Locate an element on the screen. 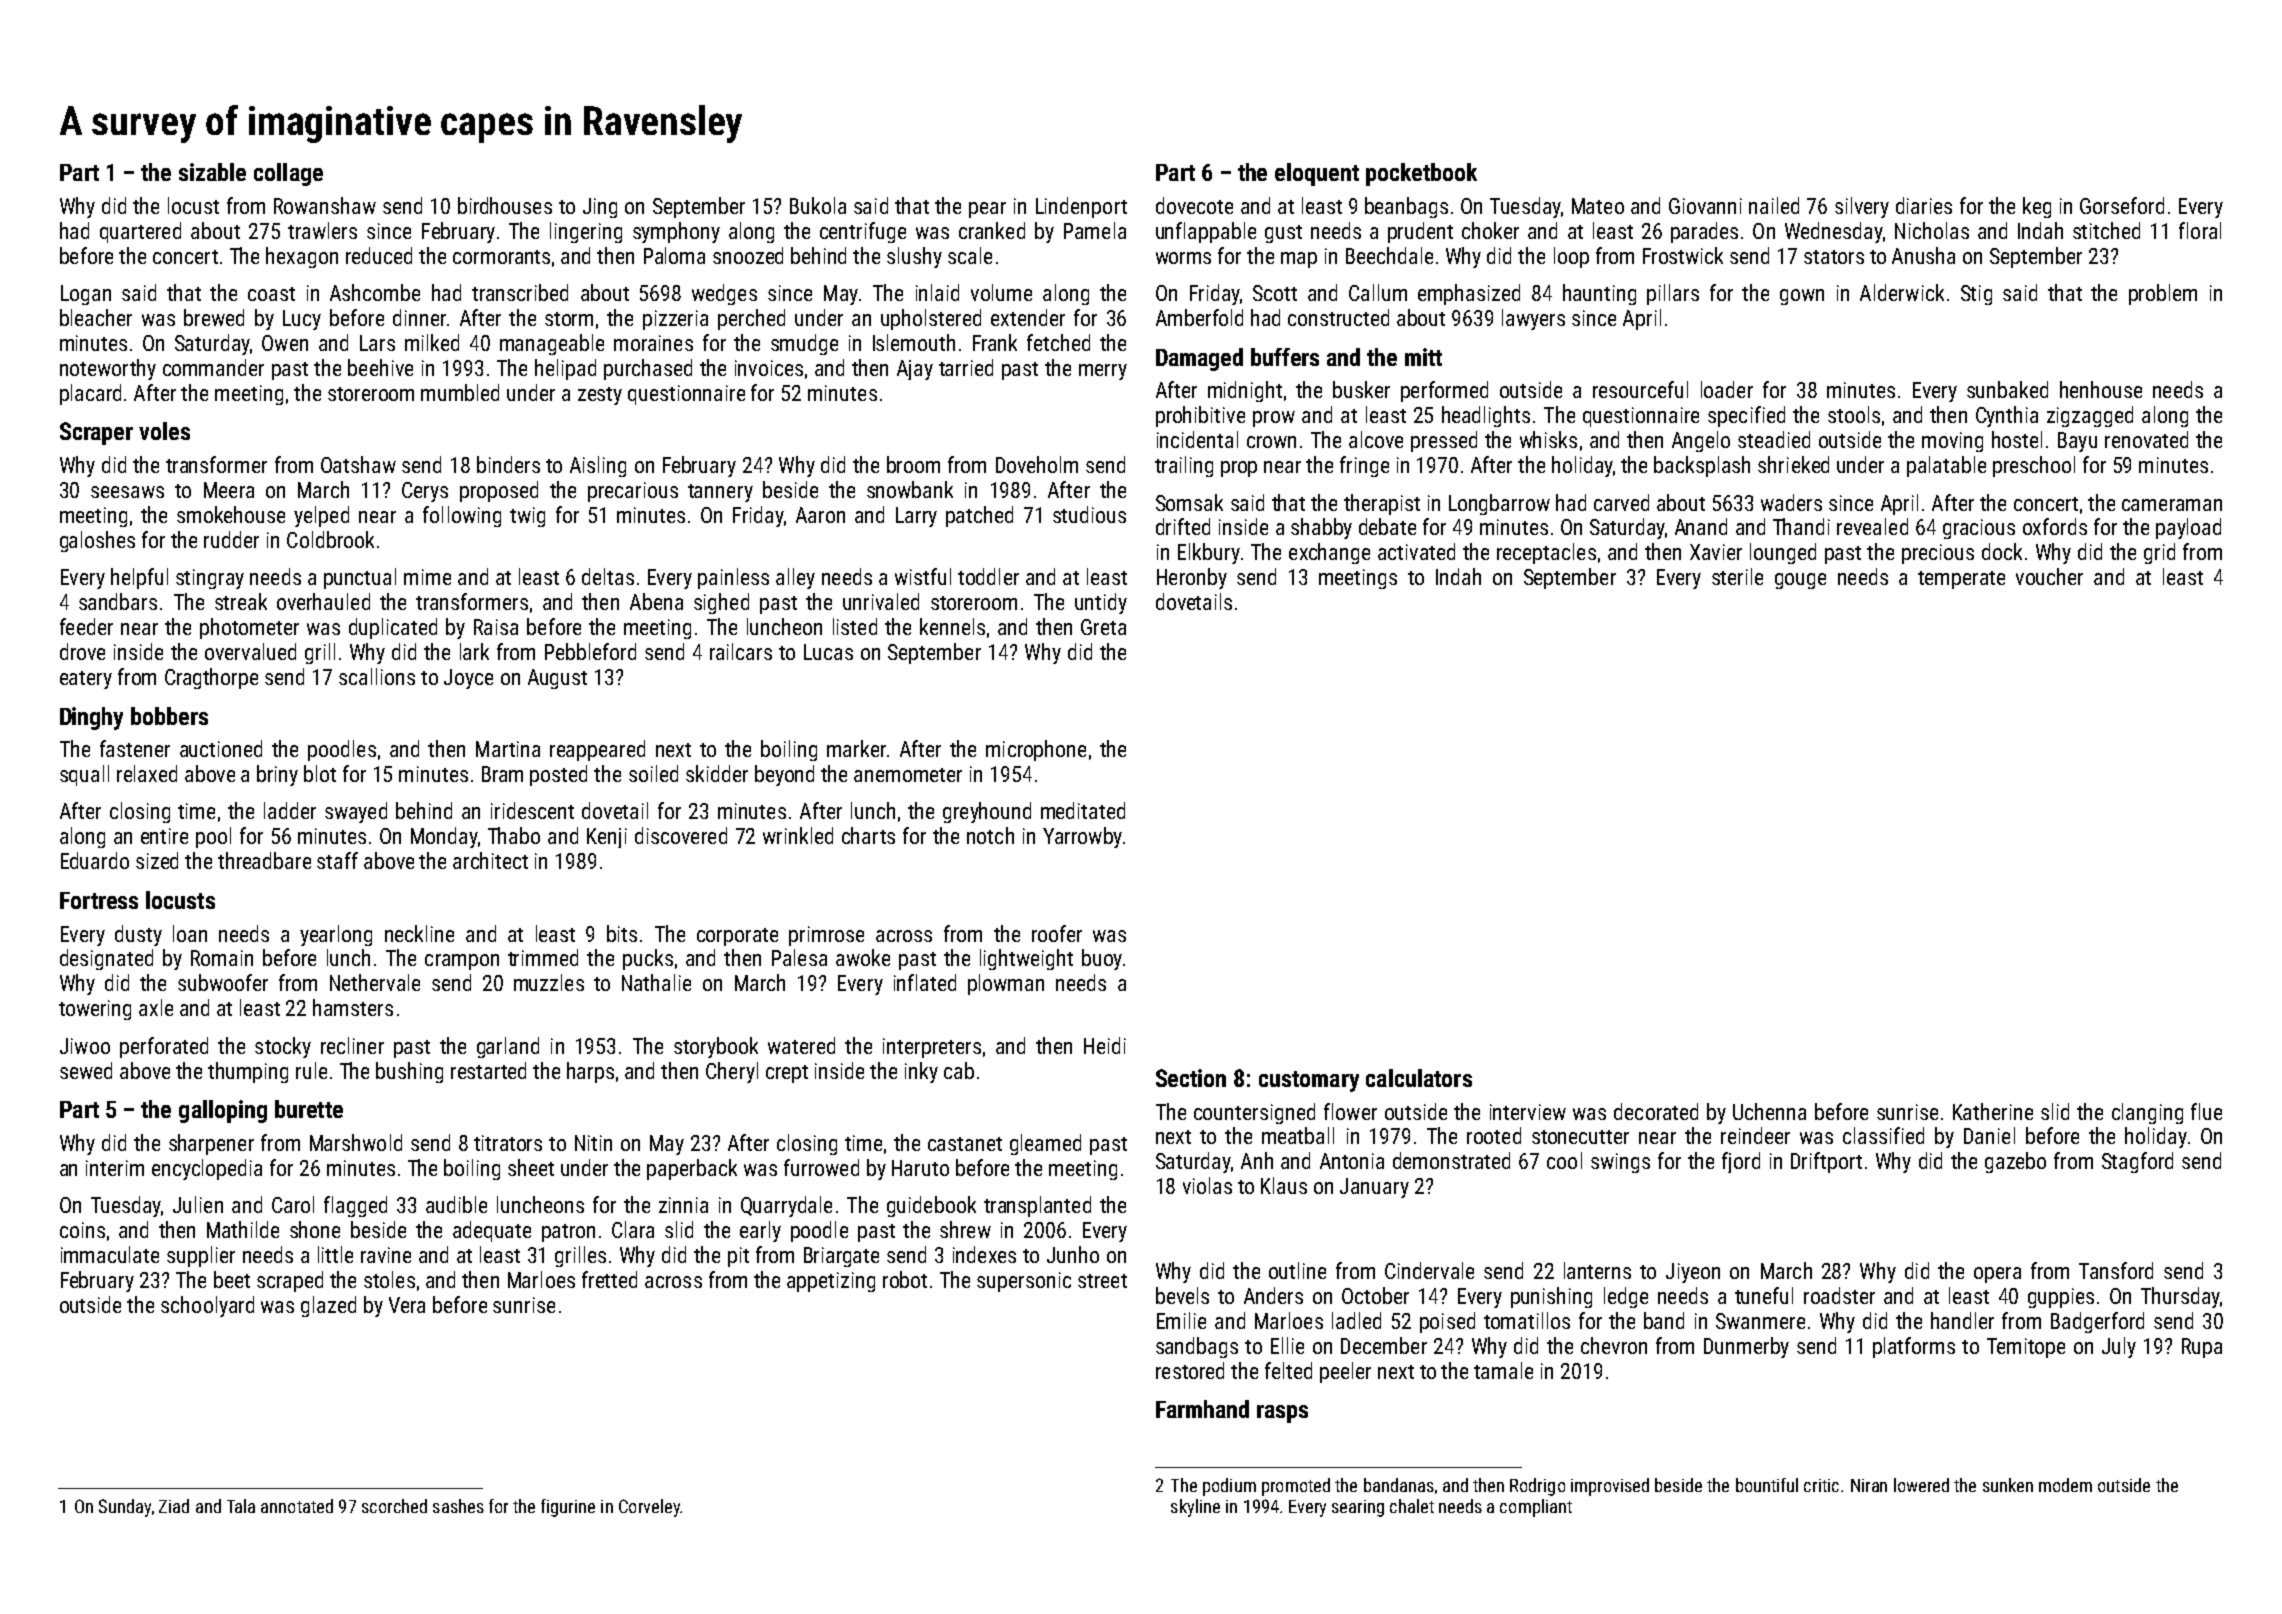 The image size is (2282, 1614). Vera is located at coordinates (407, 1305).
